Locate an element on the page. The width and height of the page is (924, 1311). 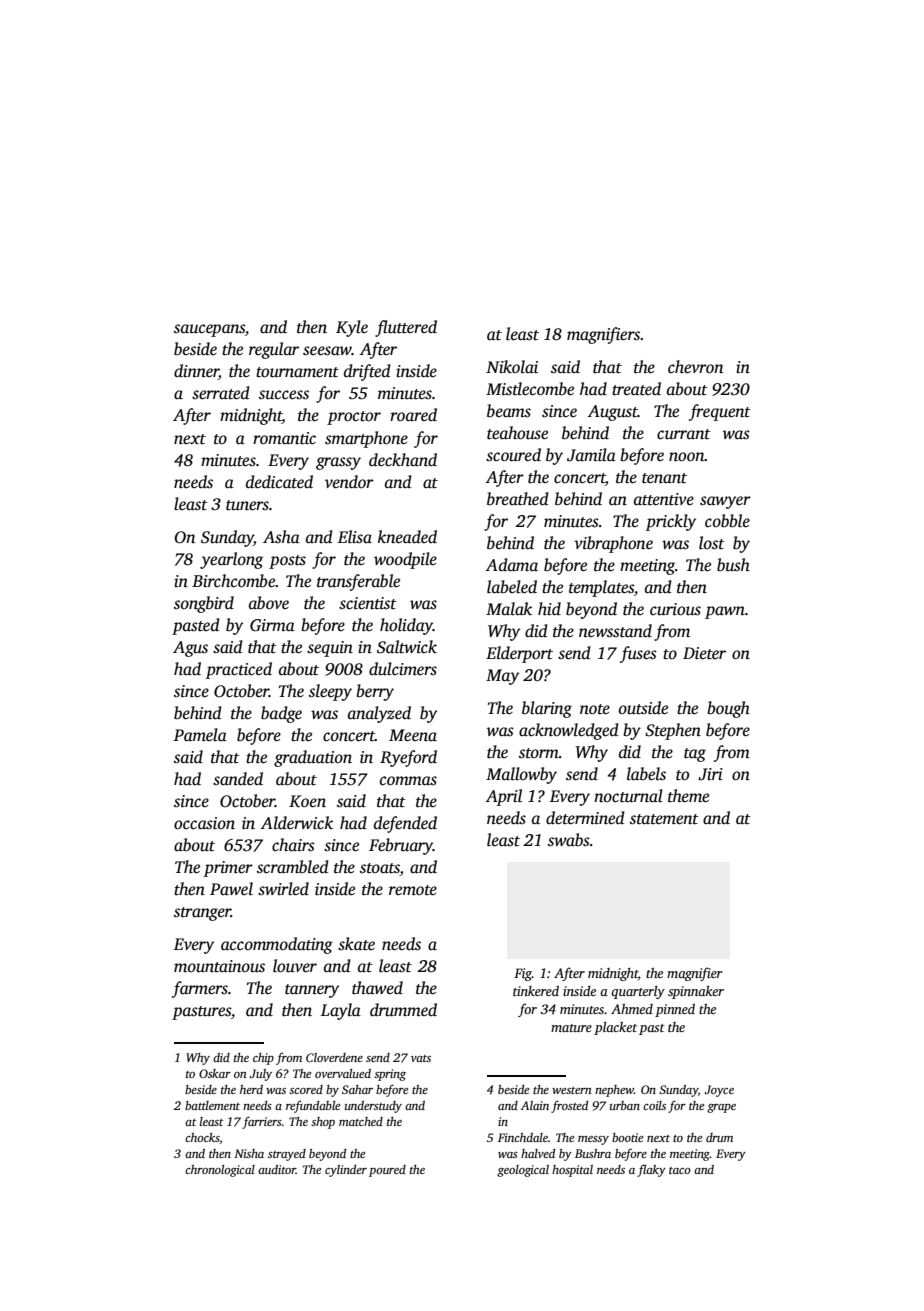
vibraphone is located at coordinates (613, 544).
